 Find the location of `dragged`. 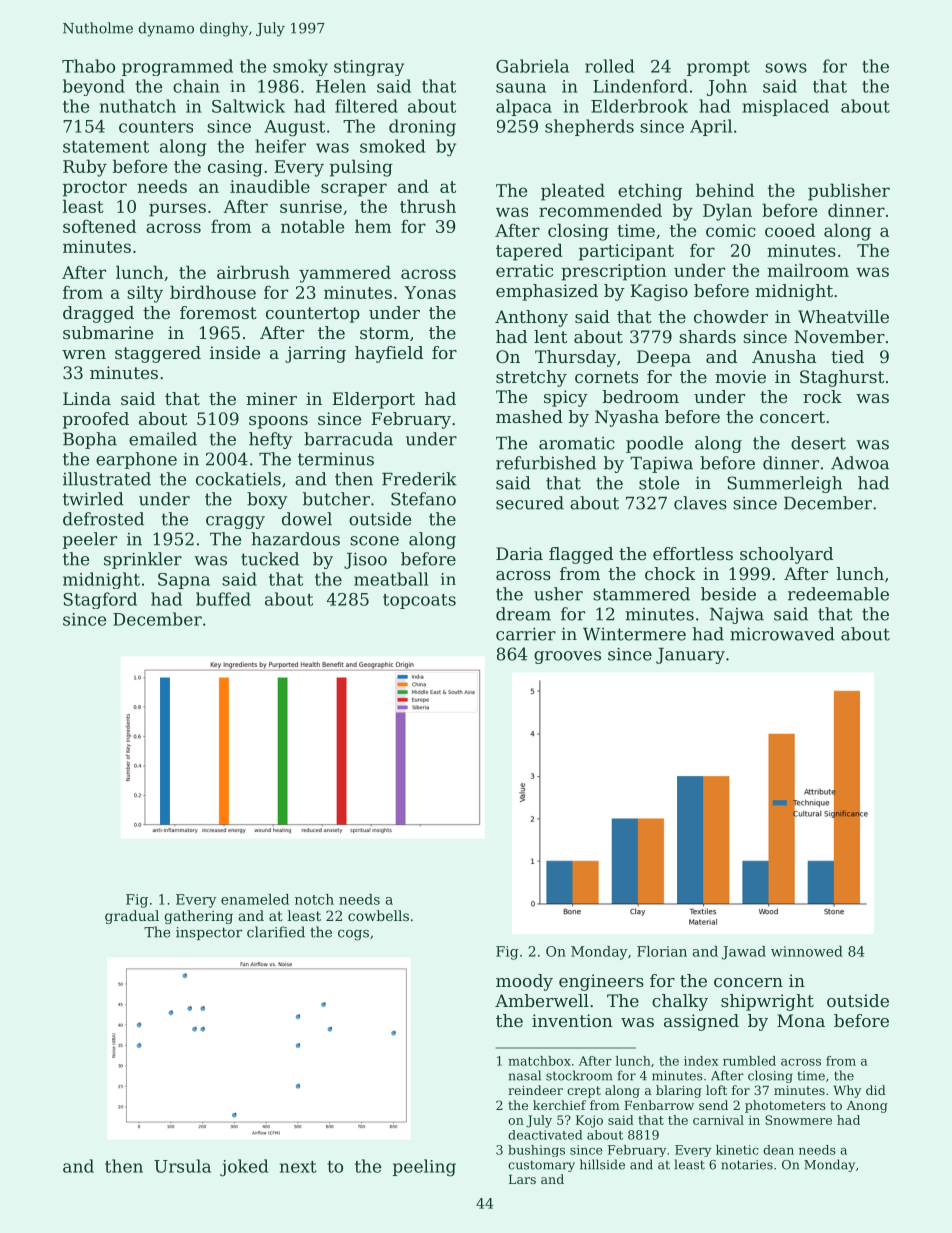

dragged is located at coordinates (98, 314).
